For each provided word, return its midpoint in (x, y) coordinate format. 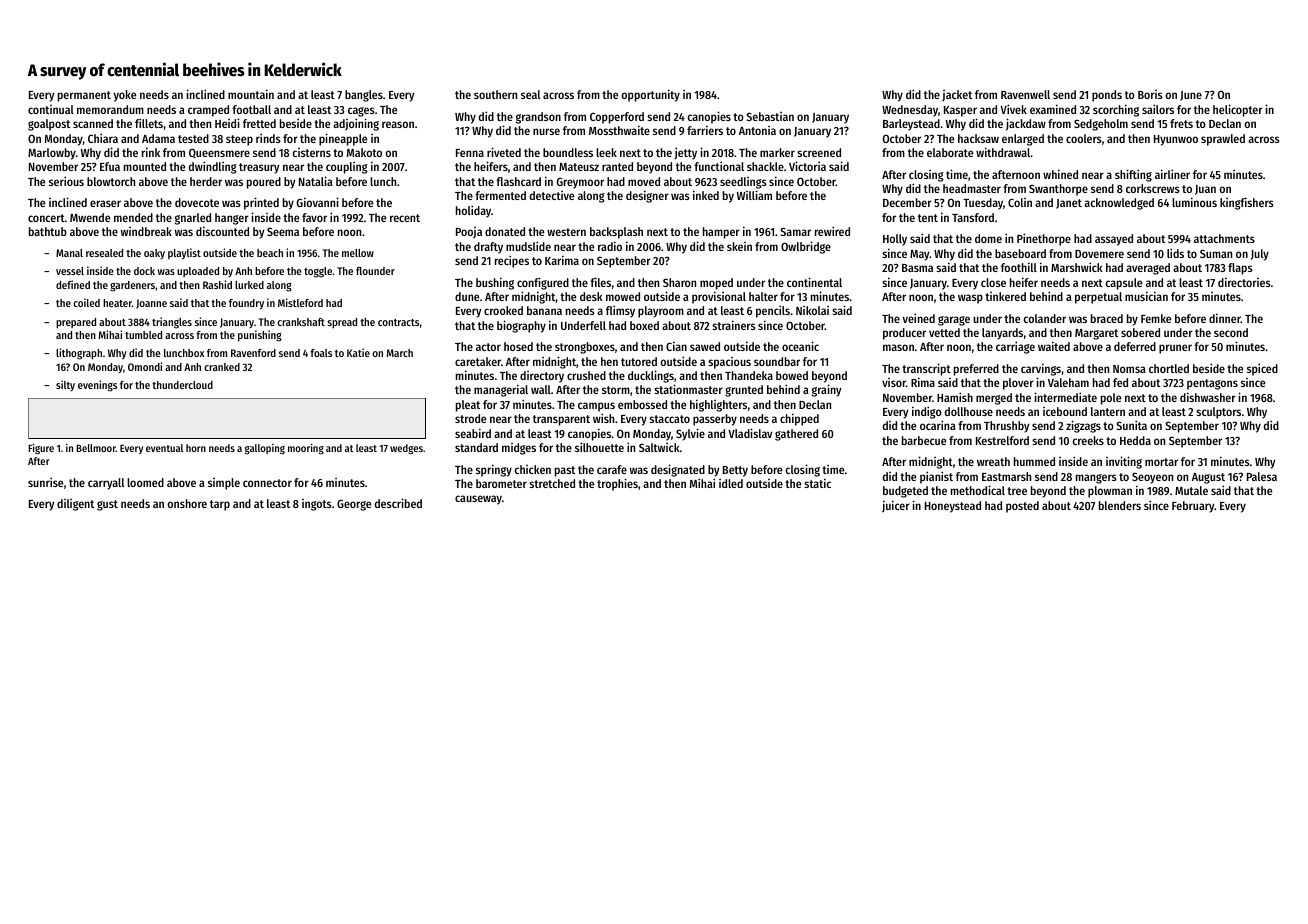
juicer (896, 506)
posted (1022, 507)
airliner (1172, 174)
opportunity (651, 95)
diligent (75, 505)
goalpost (49, 125)
